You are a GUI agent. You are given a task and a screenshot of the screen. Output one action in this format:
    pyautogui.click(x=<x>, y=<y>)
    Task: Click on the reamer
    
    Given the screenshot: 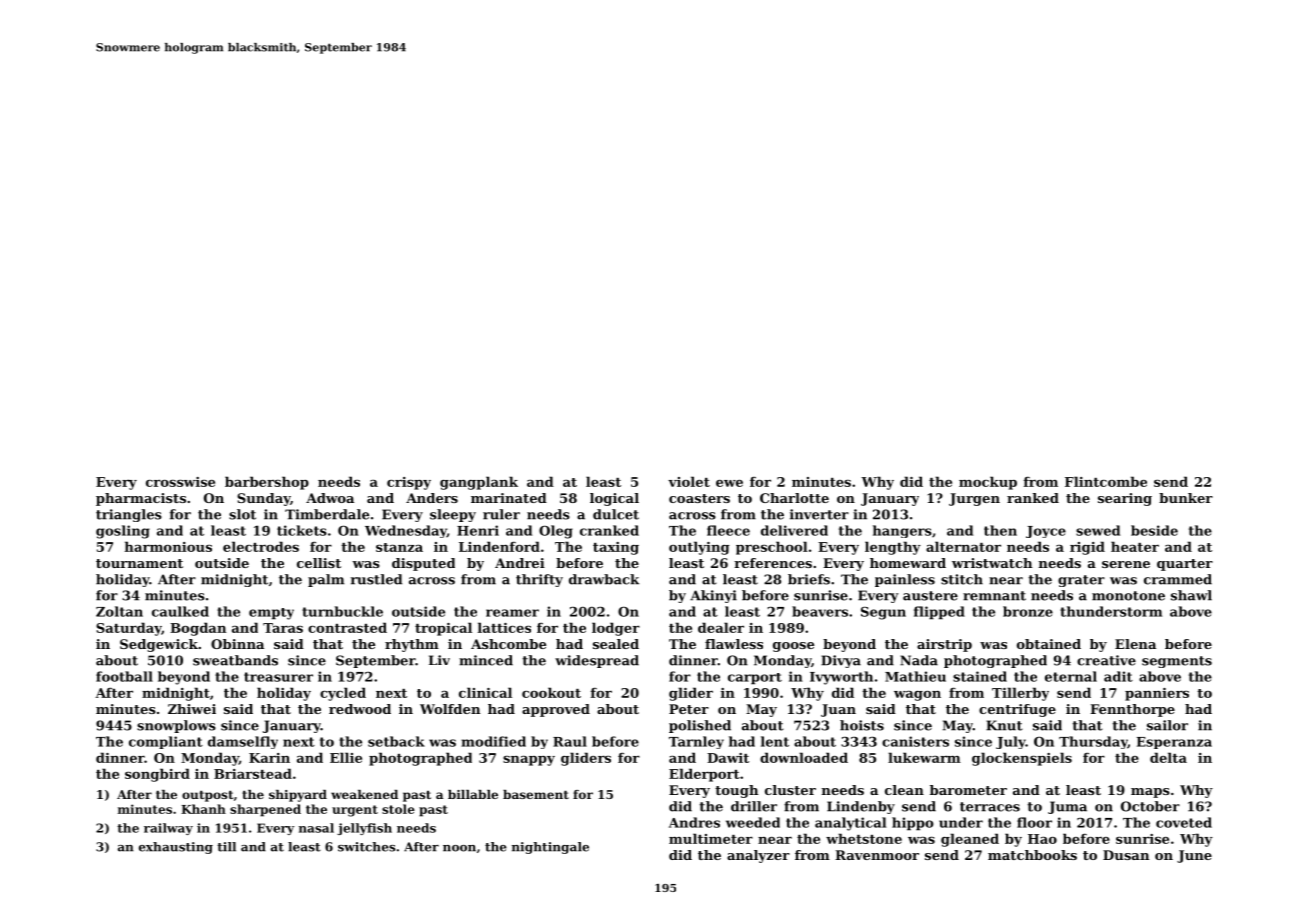 What is the action you would take?
    pyautogui.click(x=512, y=613)
